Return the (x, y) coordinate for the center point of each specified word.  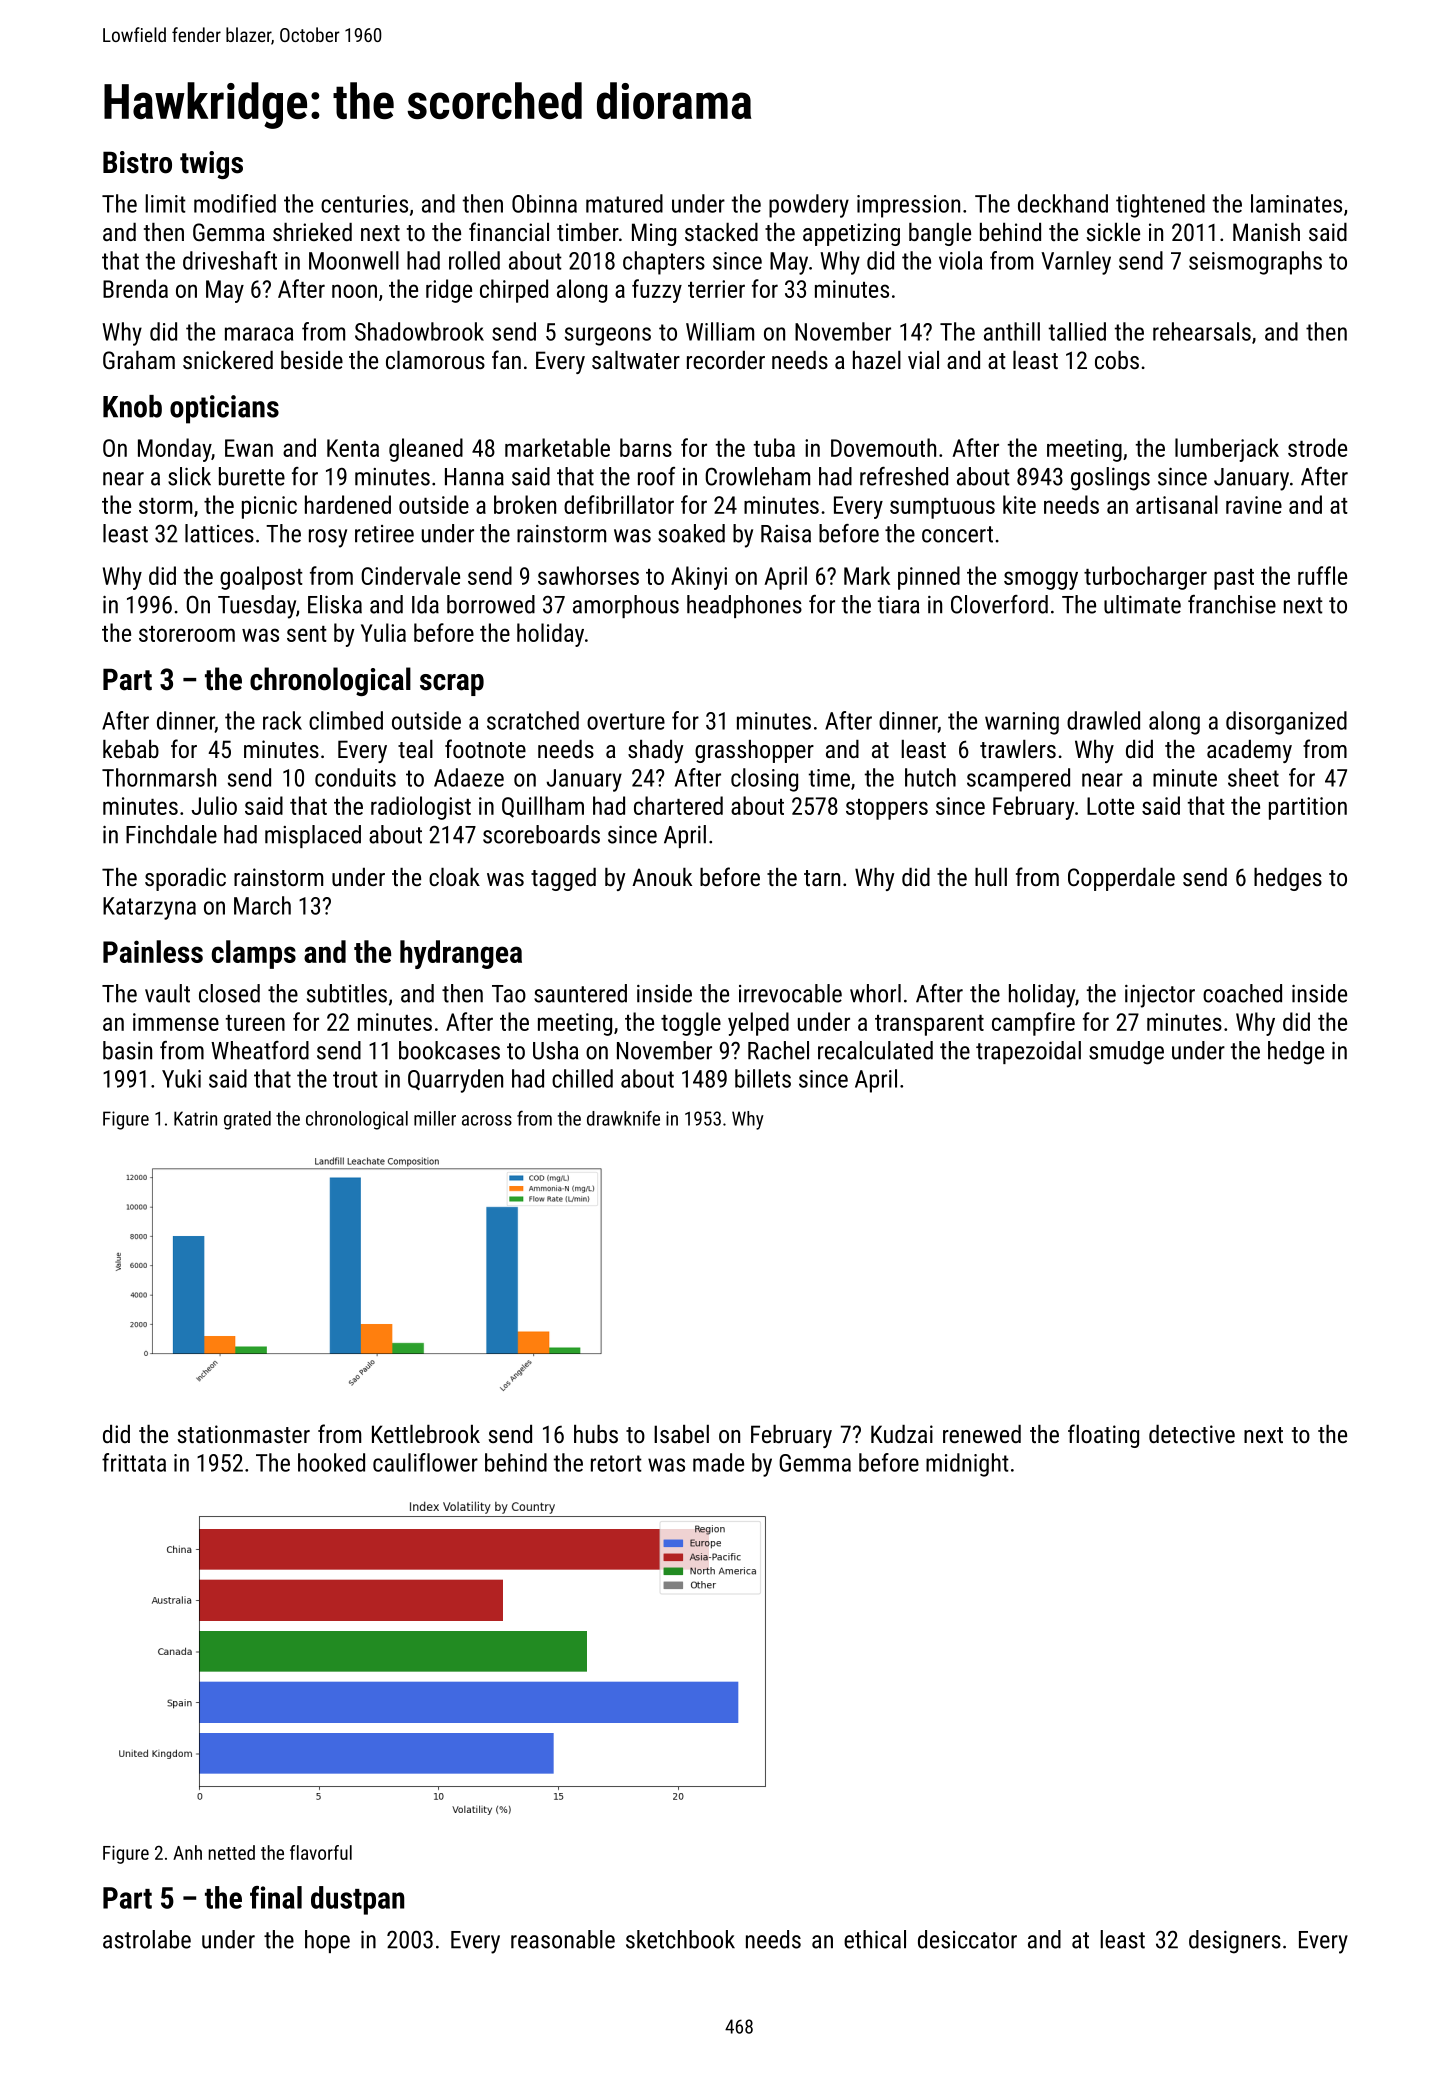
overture (626, 721)
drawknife (623, 1118)
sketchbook (680, 1939)
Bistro (137, 162)
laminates (1296, 203)
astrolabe (147, 1939)
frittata (134, 1462)
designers (1235, 1942)
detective (1192, 1434)
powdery (809, 206)
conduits (355, 777)
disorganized (1286, 723)
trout (355, 1079)
